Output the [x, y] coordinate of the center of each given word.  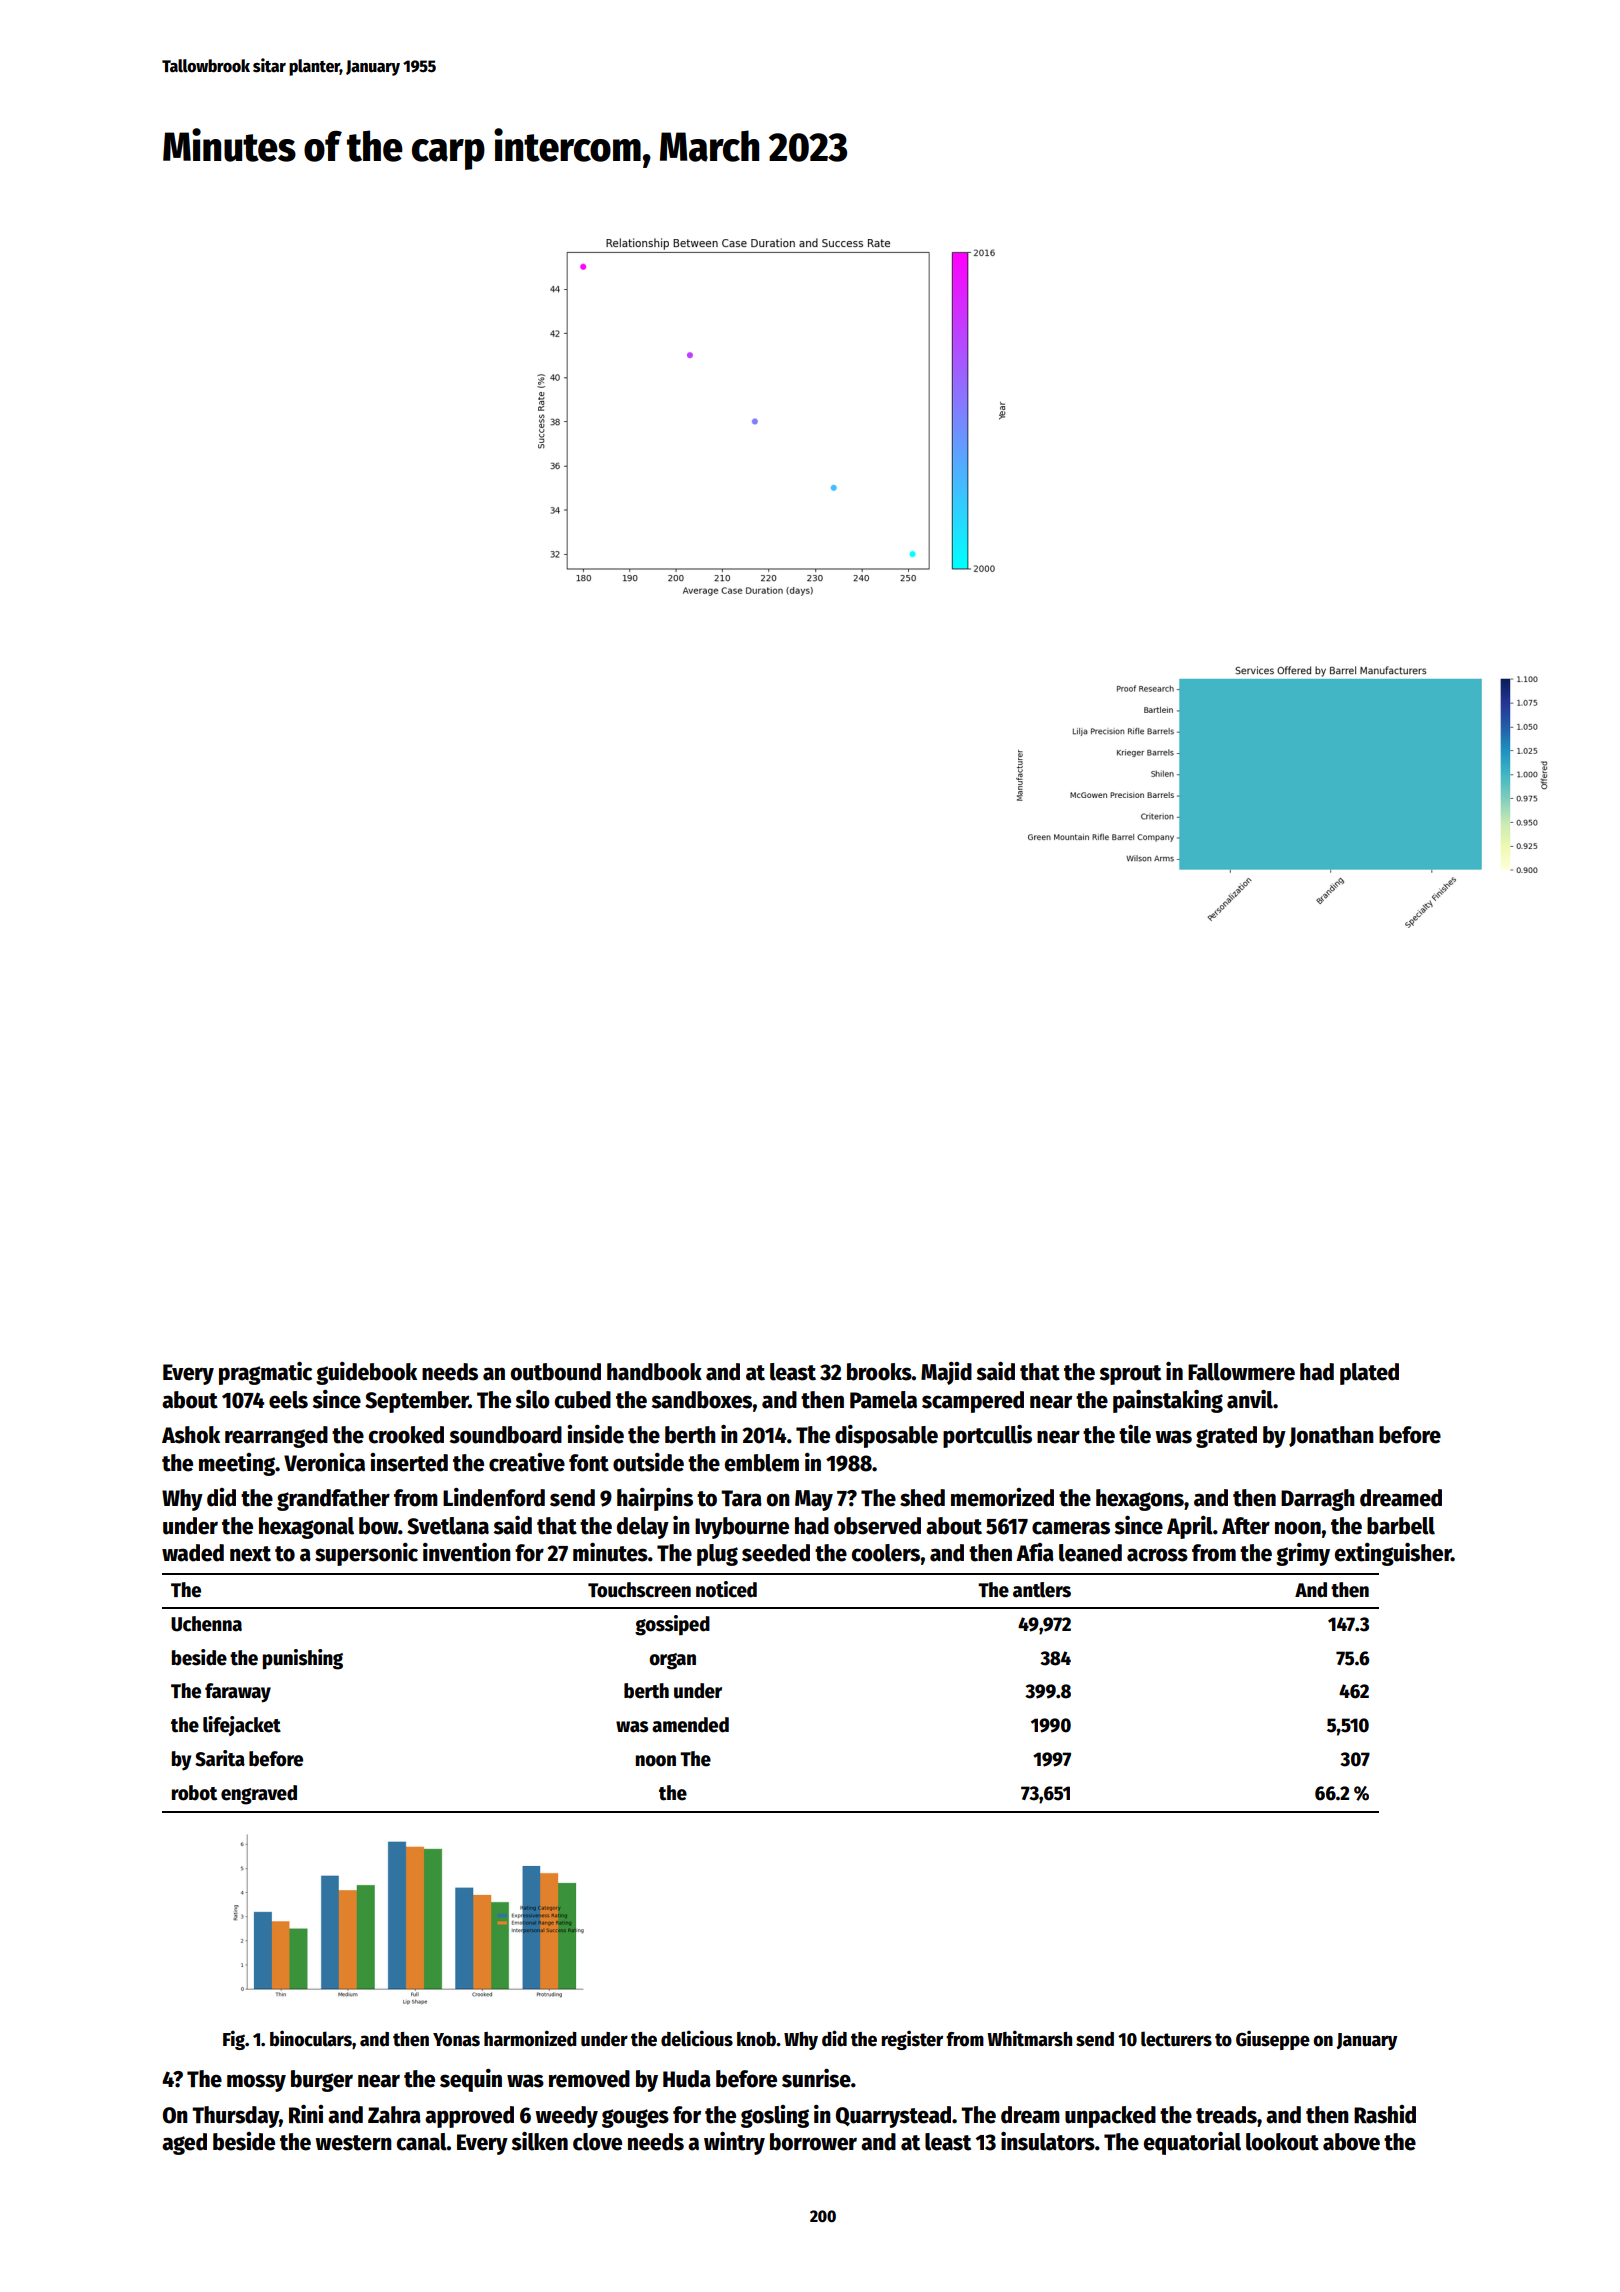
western [353, 2143]
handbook [654, 1372]
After [1246, 1526]
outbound [556, 1372]
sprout [1130, 1375]
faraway [238, 1693]
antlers [1042, 1590]
